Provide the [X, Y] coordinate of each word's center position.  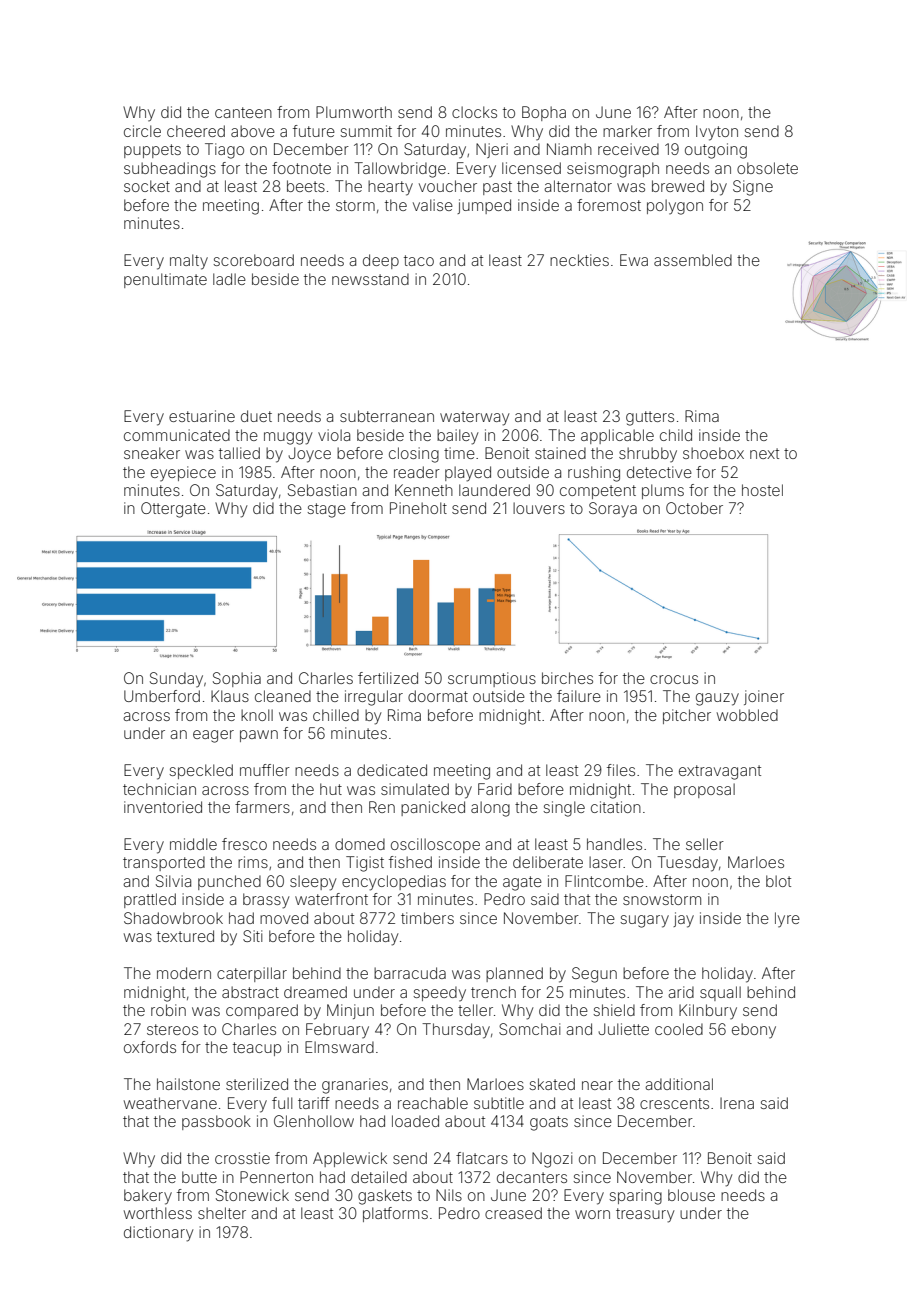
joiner [764, 697]
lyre [787, 919]
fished [410, 862]
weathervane [170, 1103]
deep [381, 261]
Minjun [350, 1011]
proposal [704, 790]
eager [213, 736]
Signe [753, 188]
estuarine [202, 416]
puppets [152, 151]
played [468, 474]
